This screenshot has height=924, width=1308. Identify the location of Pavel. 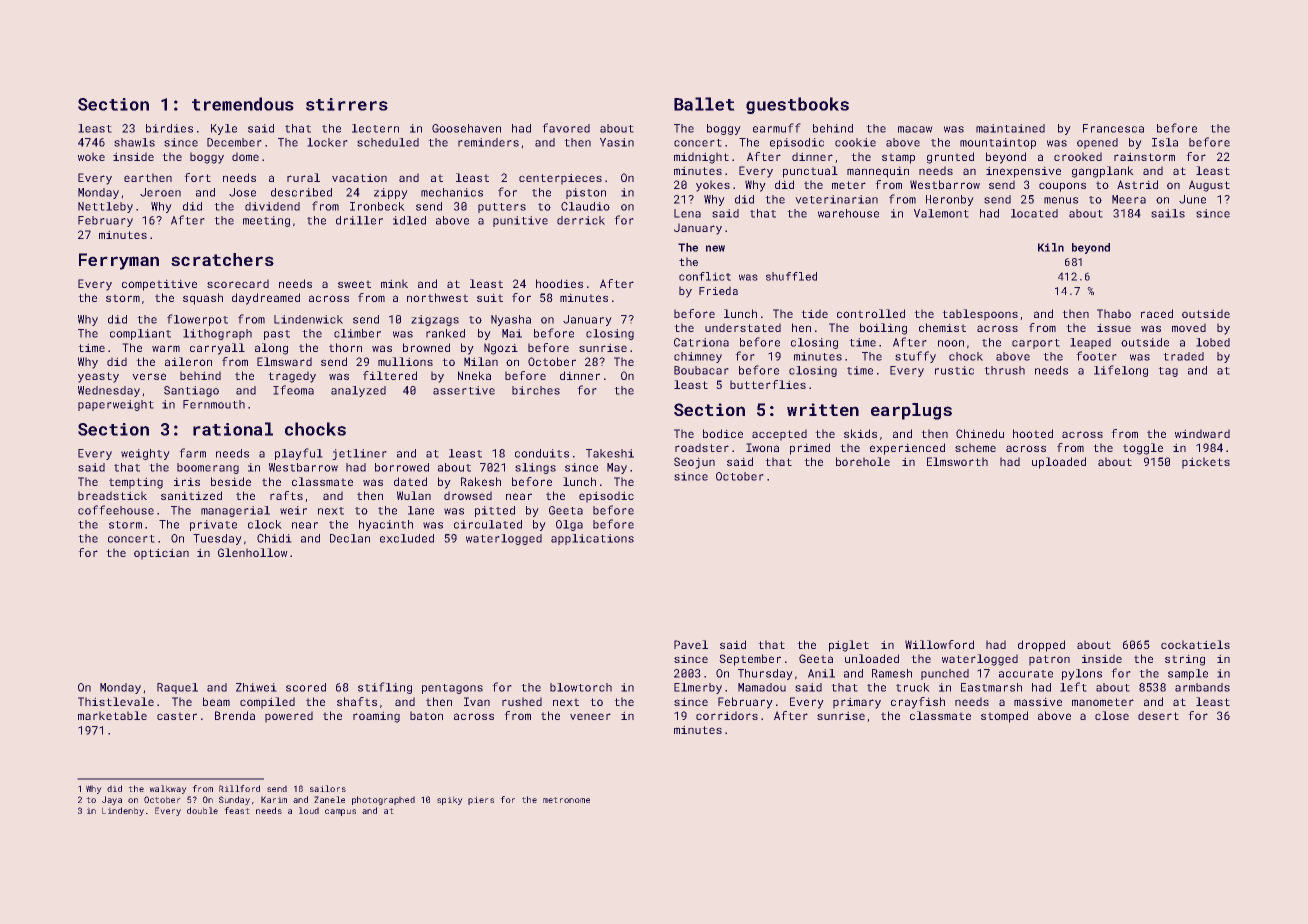
(691, 644).
